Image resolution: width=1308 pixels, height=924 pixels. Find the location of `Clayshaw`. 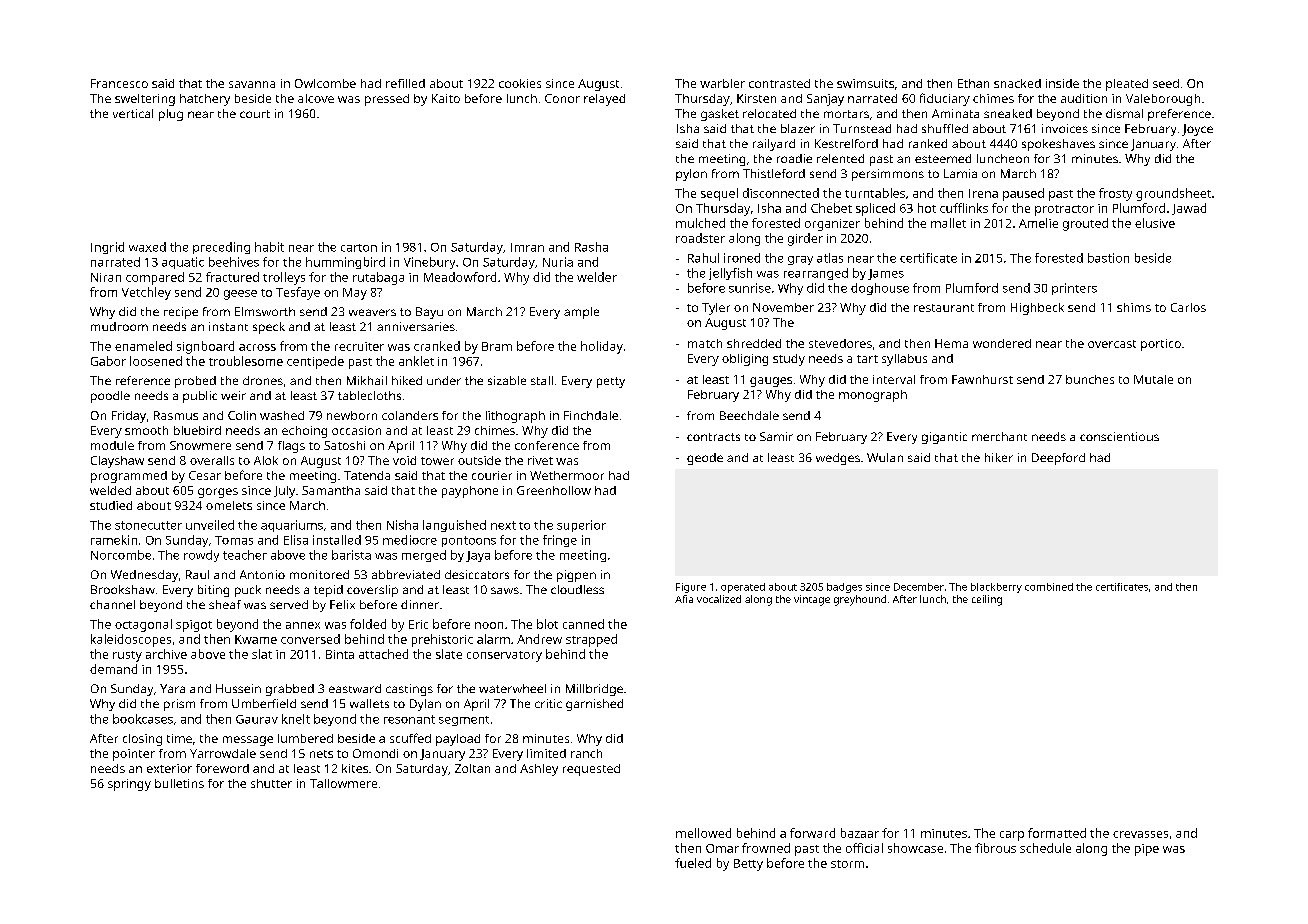

Clayshaw is located at coordinates (117, 462).
